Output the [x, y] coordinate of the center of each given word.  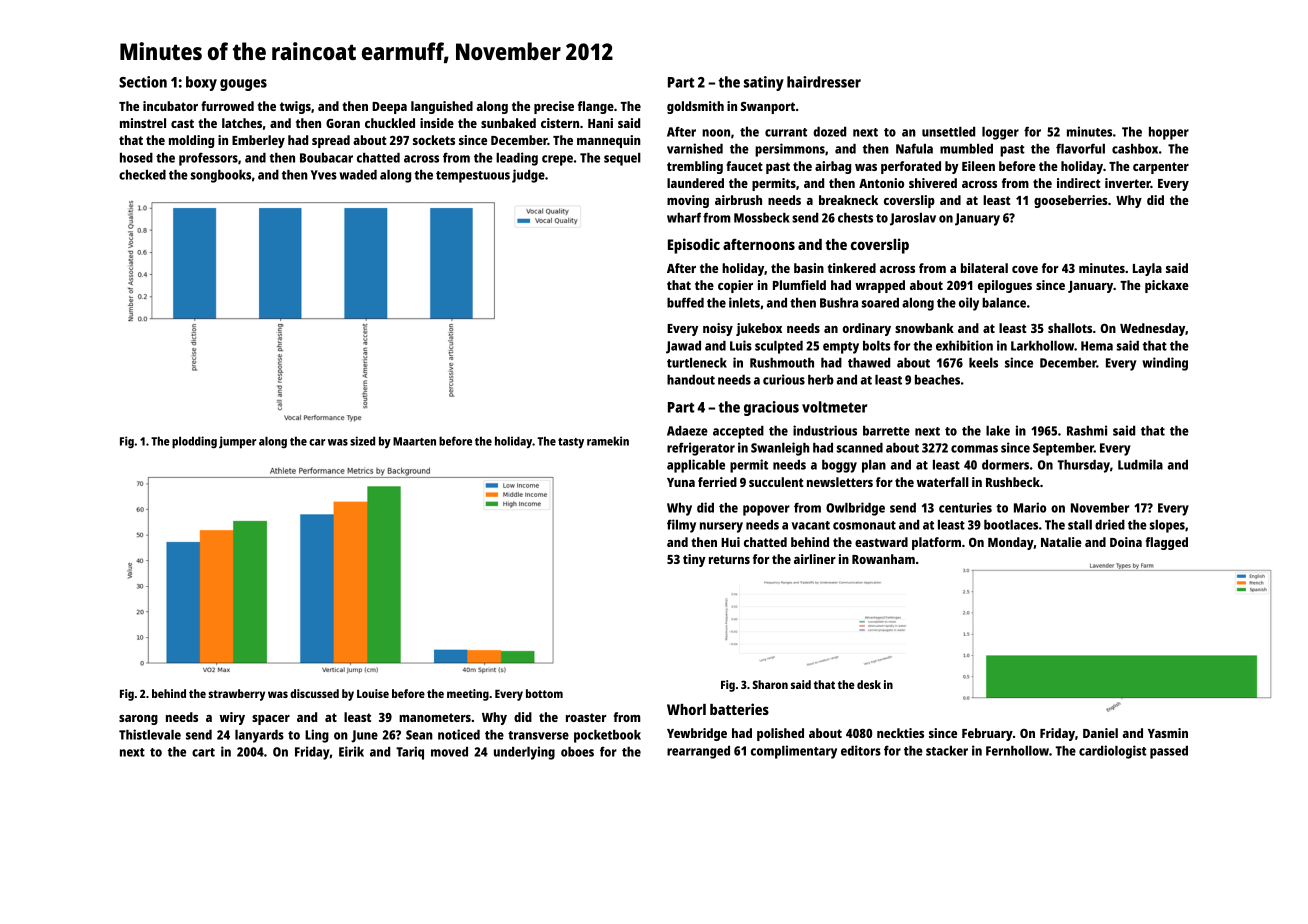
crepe [557, 160]
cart [203, 752]
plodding [194, 442]
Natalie [1061, 542]
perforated [911, 167]
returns [729, 559]
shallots [1070, 328]
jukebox [759, 329]
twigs [295, 107]
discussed [314, 693]
